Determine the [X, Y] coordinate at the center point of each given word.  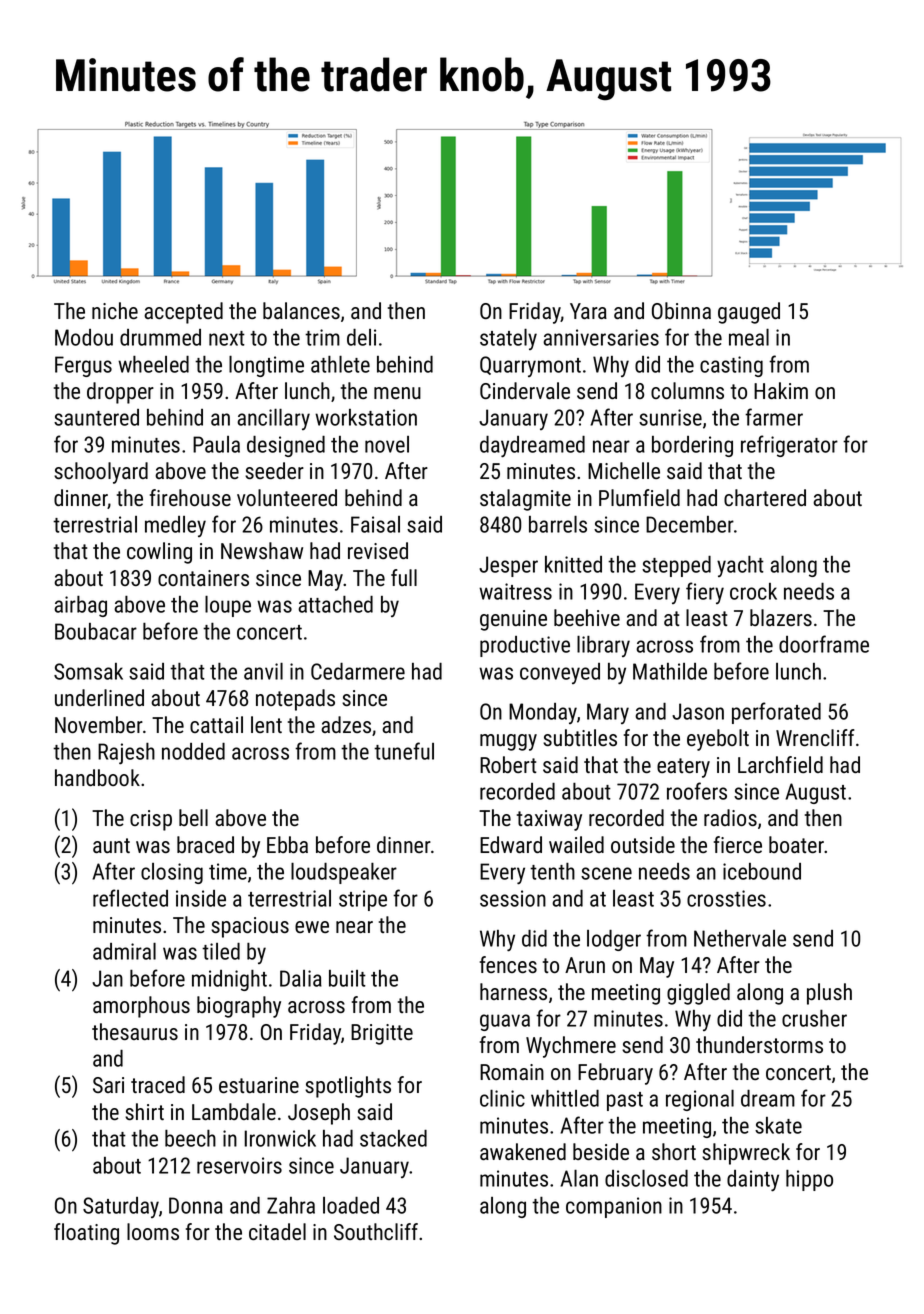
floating [86, 1234]
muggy [508, 742]
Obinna [681, 310]
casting [731, 366]
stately [508, 339]
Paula [216, 444]
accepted [183, 313]
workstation [366, 417]
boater [796, 844]
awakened [523, 1151]
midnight [229, 980]
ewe [312, 927]
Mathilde [670, 671]
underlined [99, 697]
